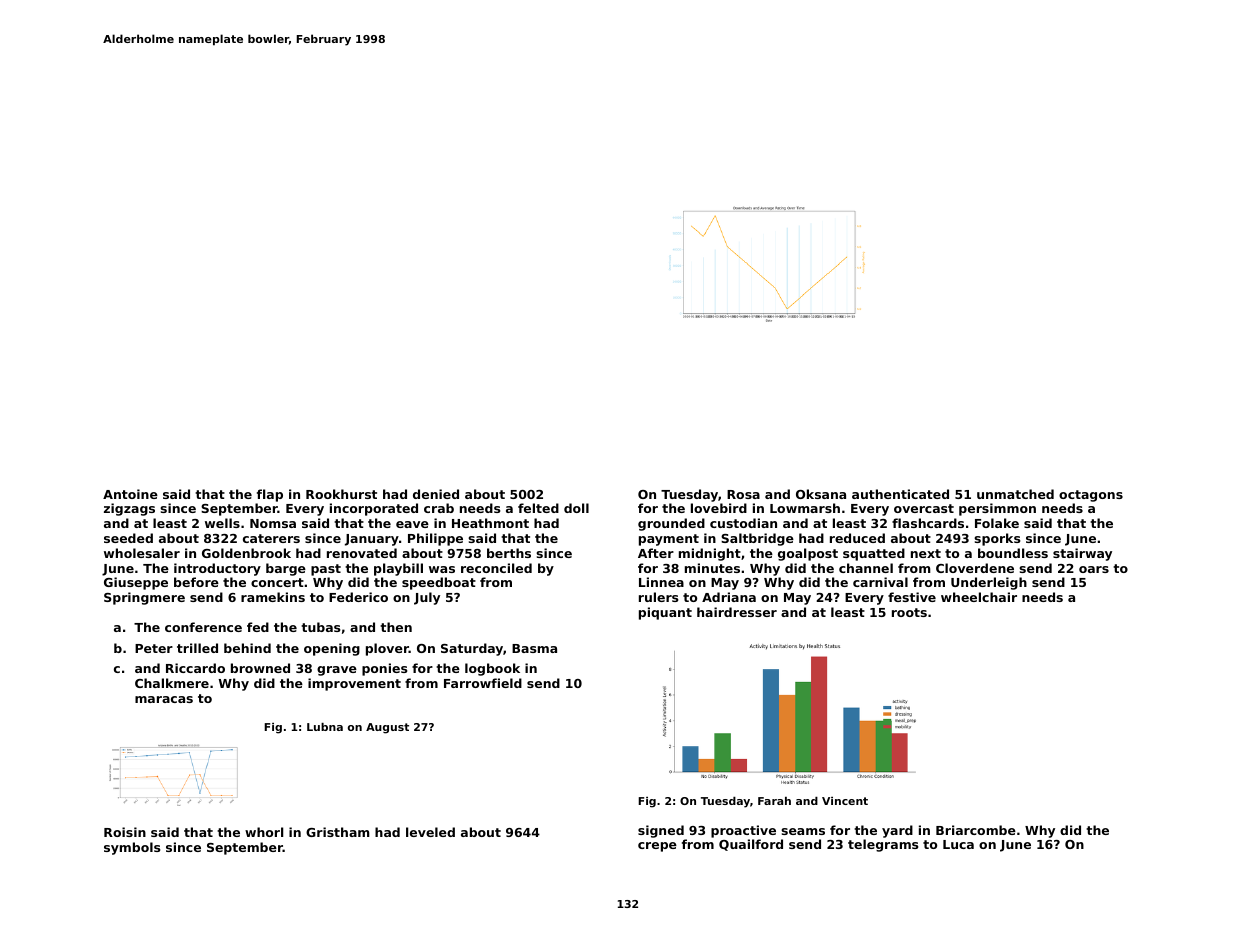  What do you see at coordinates (325, 727) in the screenshot?
I see `Lubna` at bounding box center [325, 727].
